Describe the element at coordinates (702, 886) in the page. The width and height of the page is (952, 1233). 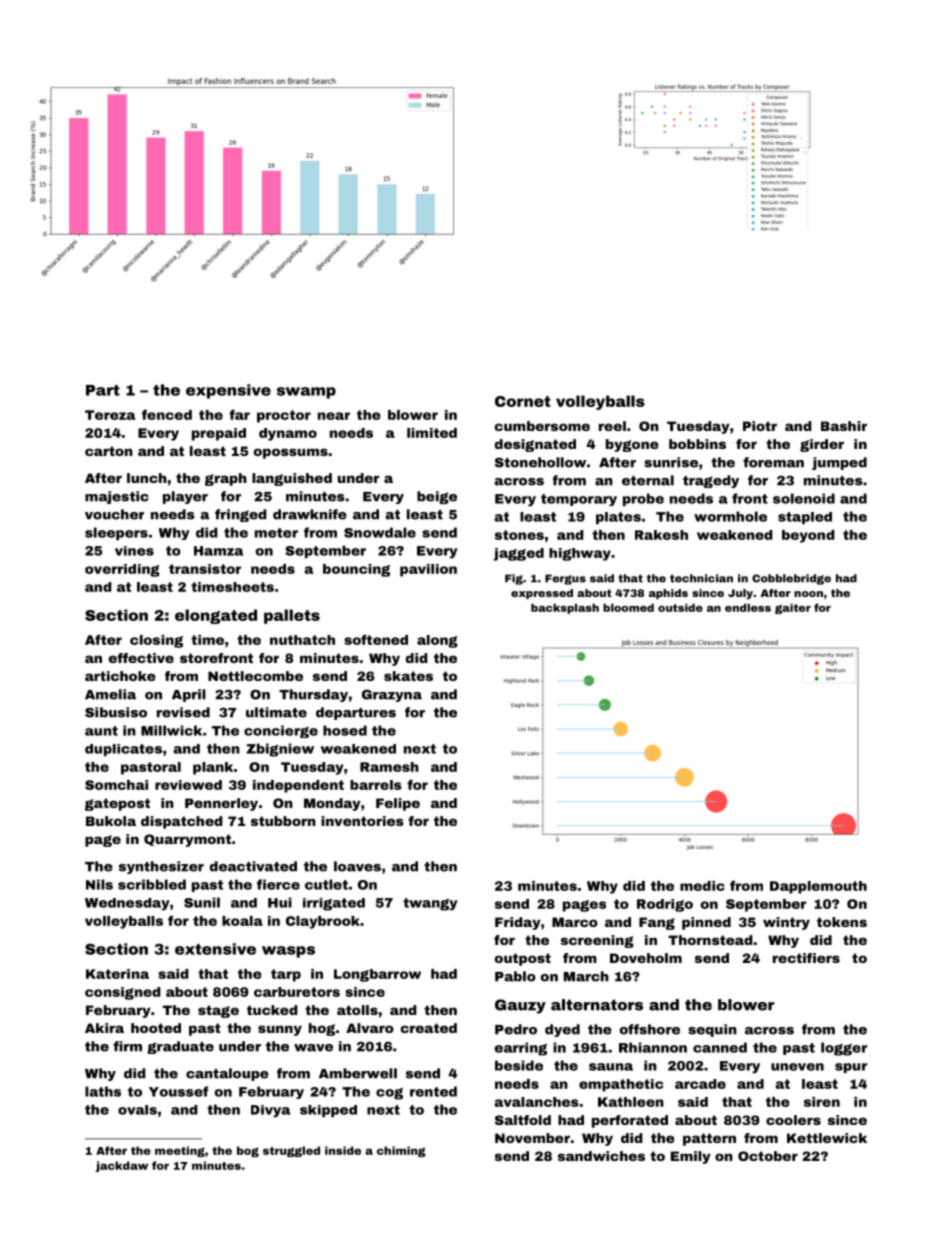
I see `medic` at that location.
